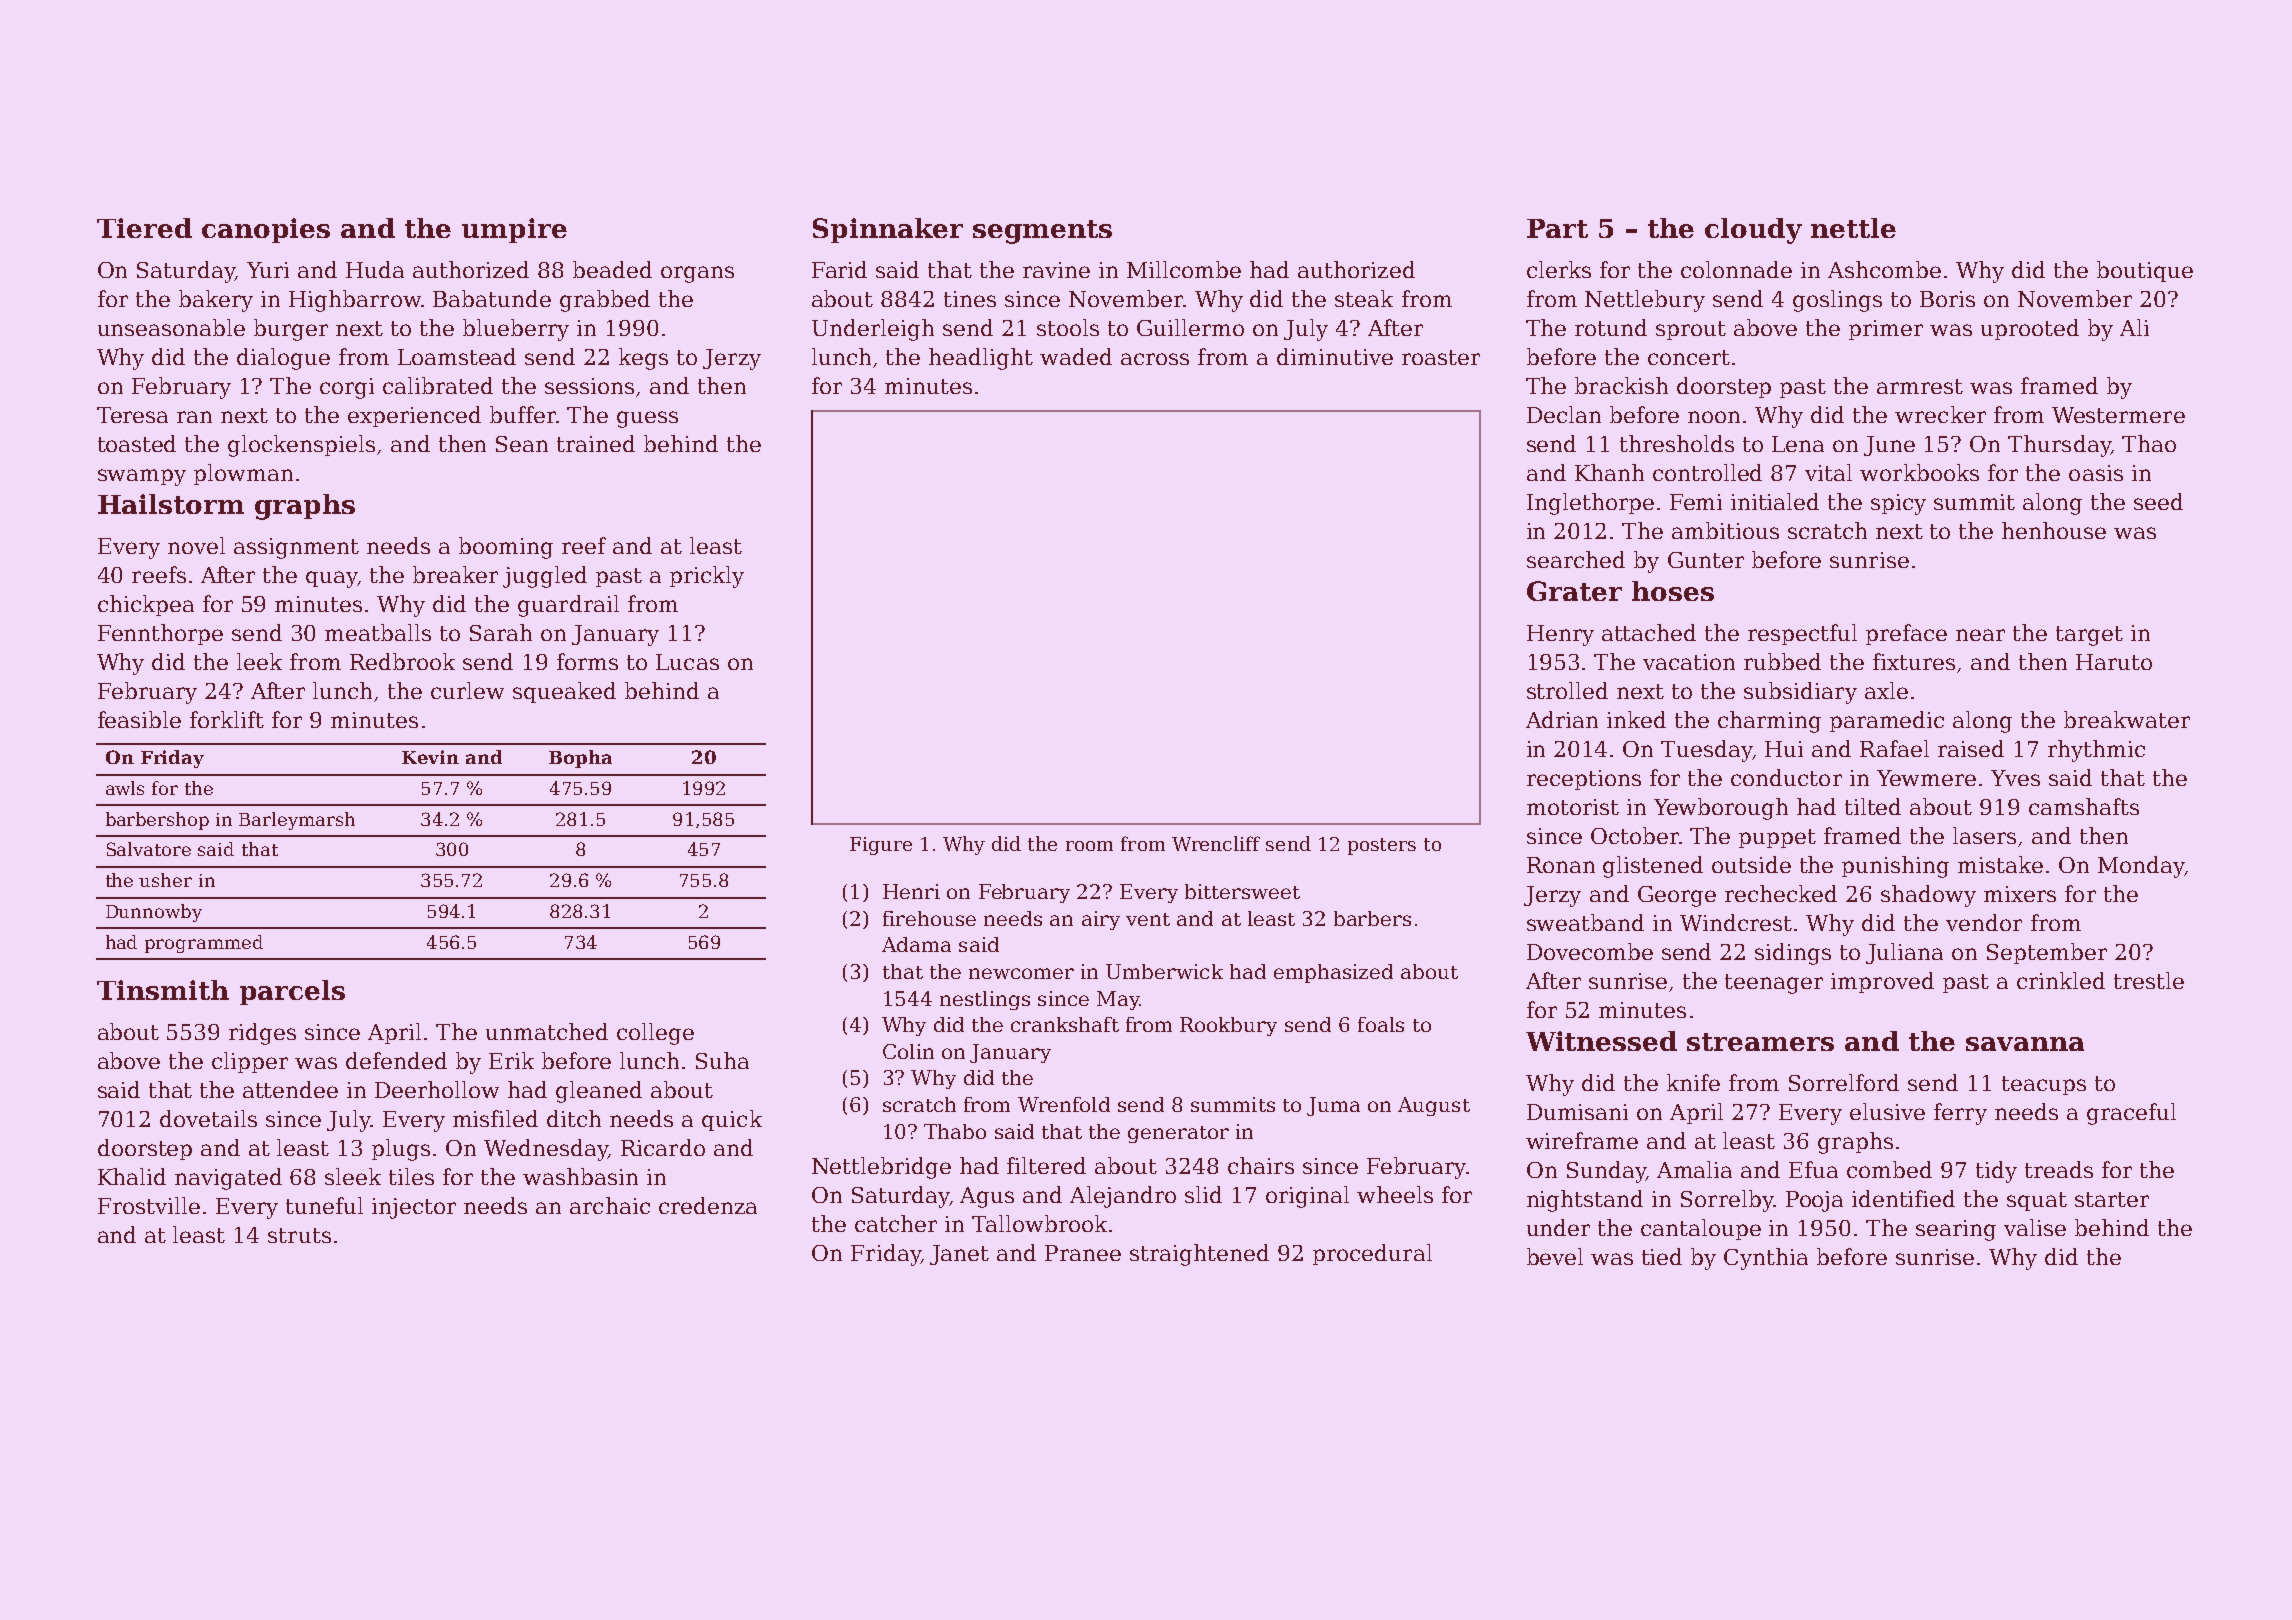  What do you see at coordinates (1164, 971) in the document?
I see `Umberwick` at bounding box center [1164, 971].
